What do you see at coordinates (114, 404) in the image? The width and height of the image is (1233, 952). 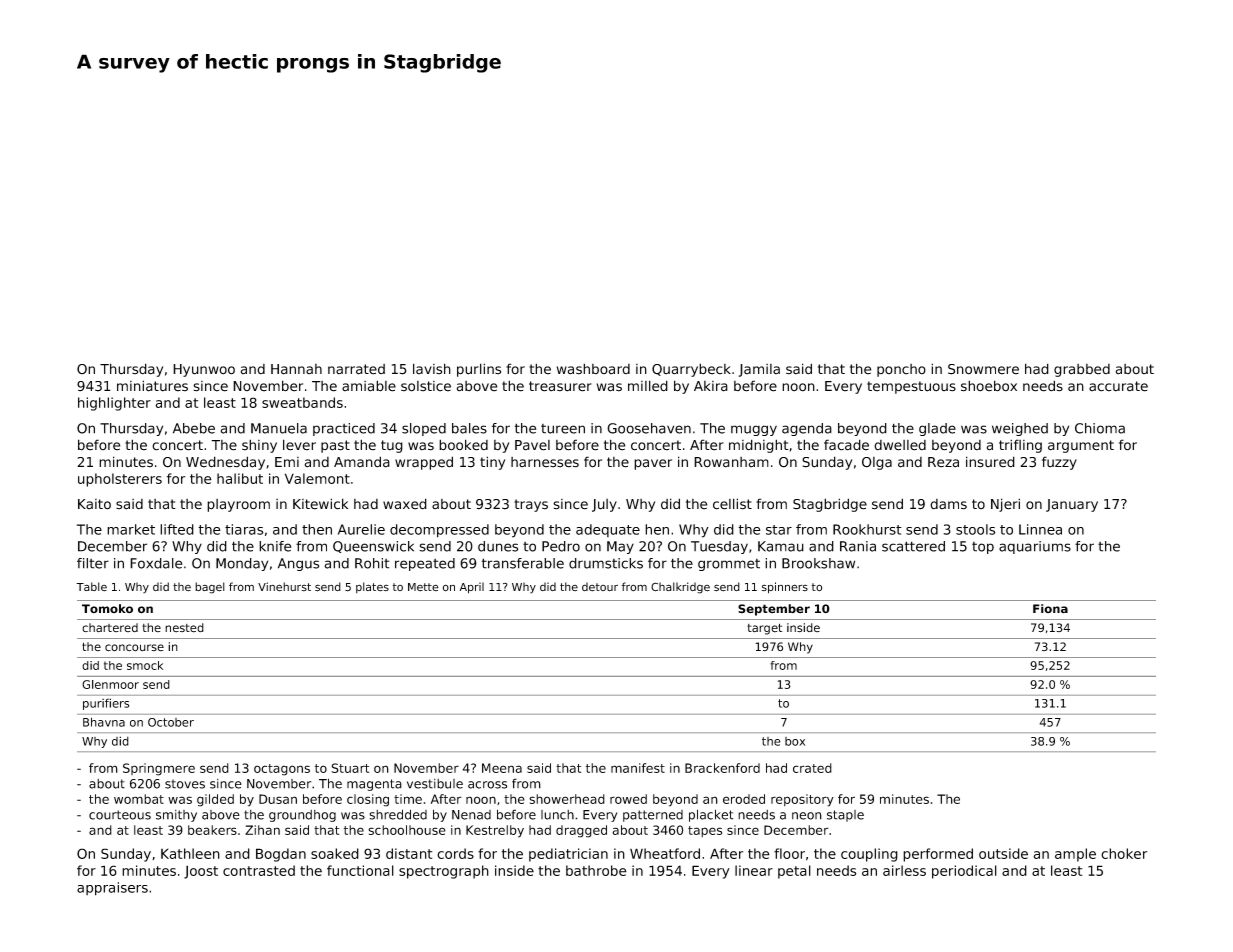 I see `highlighter` at bounding box center [114, 404].
